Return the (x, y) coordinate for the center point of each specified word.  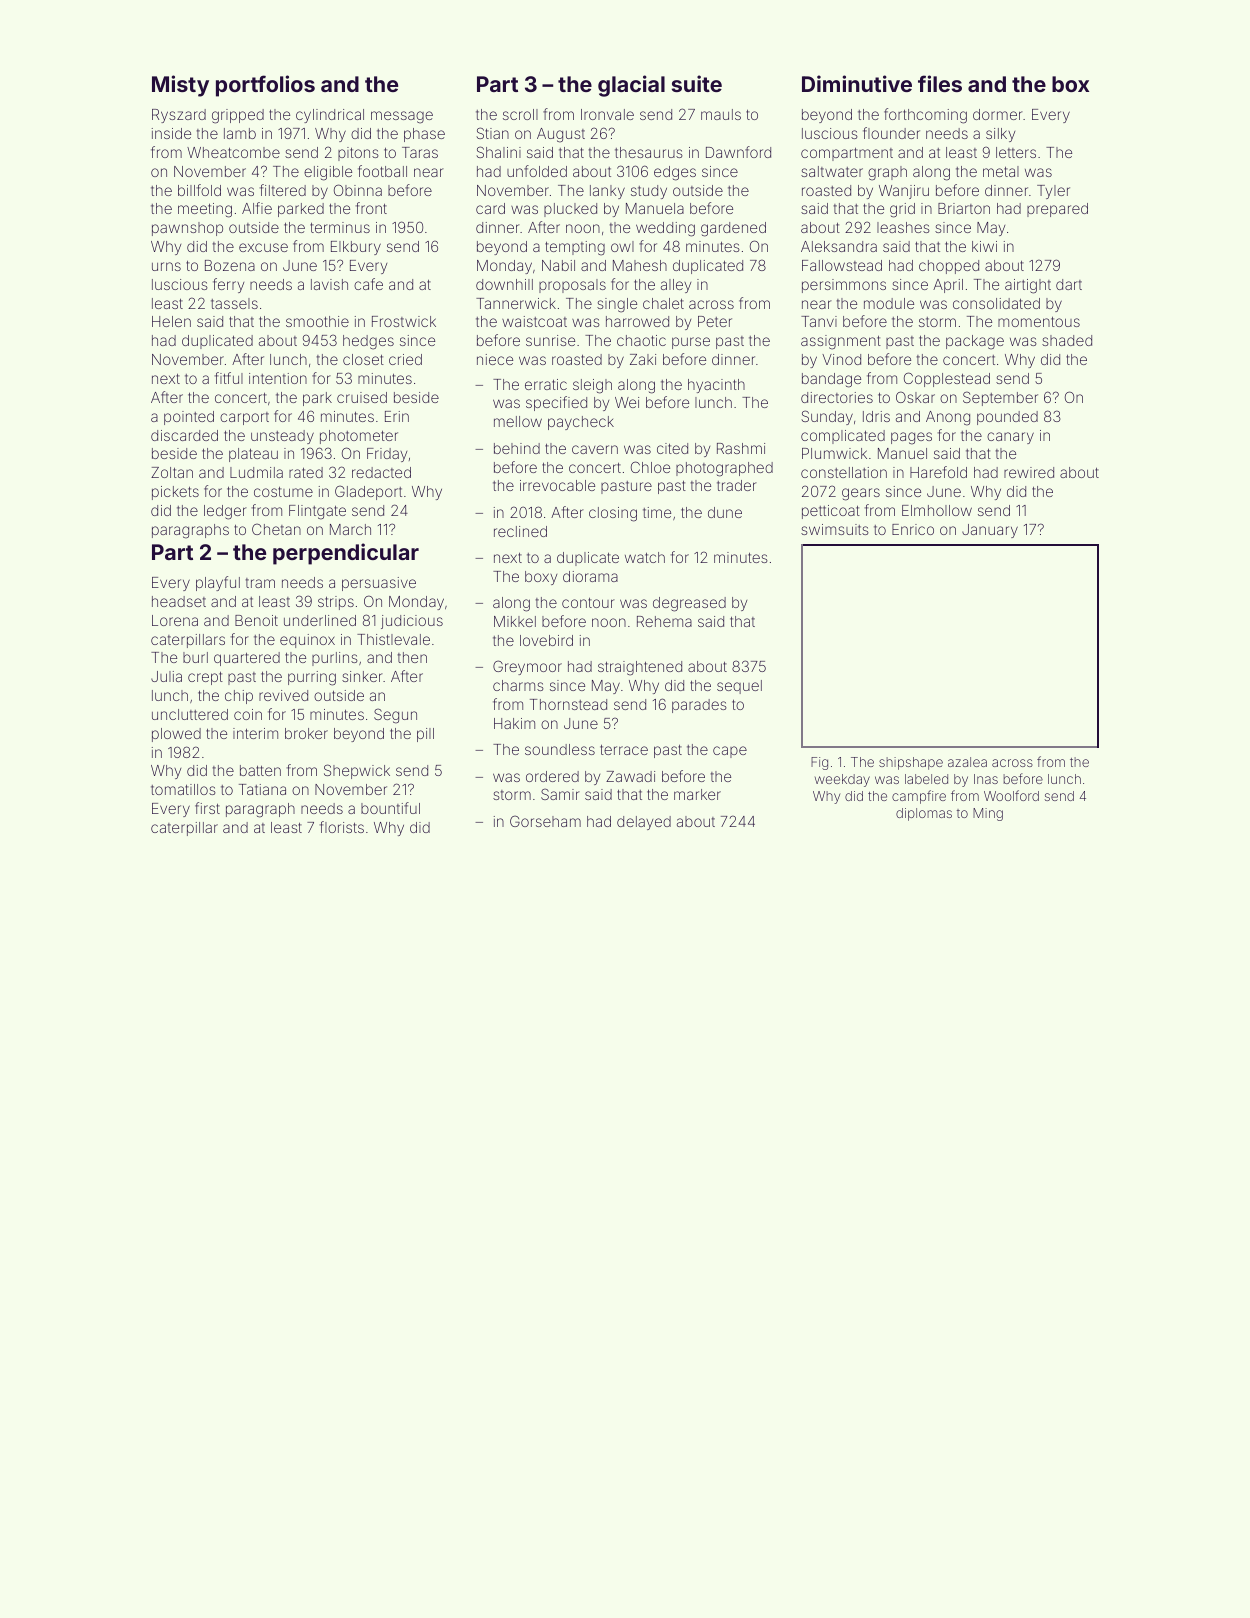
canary (1010, 438)
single (617, 305)
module (889, 303)
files (940, 83)
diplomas (924, 814)
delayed (644, 823)
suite (697, 83)
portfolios (265, 86)
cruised (362, 397)
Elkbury (356, 248)
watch (645, 557)
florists (342, 827)
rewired (1029, 472)
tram (260, 583)
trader (737, 485)
